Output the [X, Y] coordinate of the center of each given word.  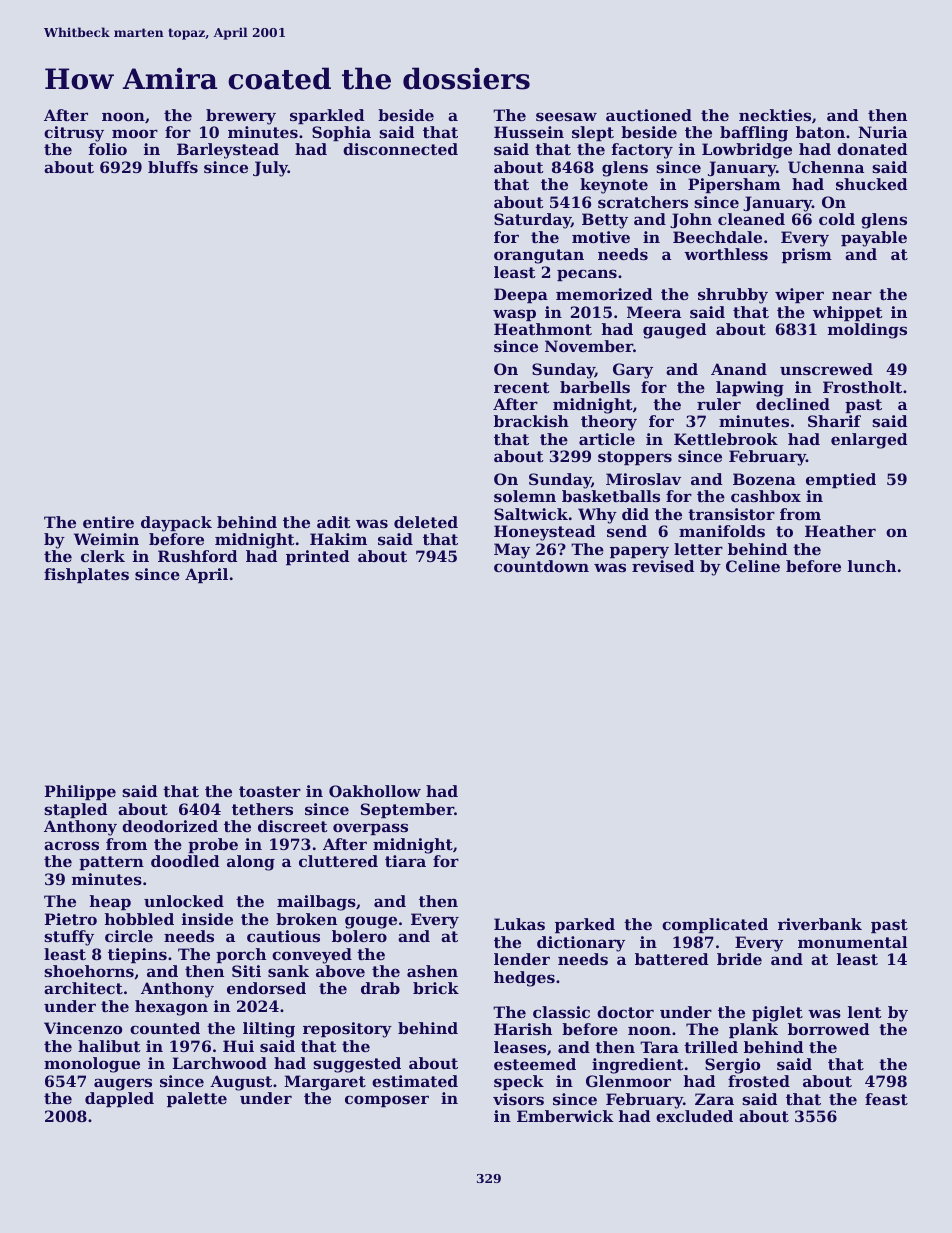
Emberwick [565, 1116]
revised [663, 566]
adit [334, 522]
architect [83, 988]
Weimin [106, 539]
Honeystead [544, 533]
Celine [753, 566]
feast [886, 1099]
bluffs [173, 167]
